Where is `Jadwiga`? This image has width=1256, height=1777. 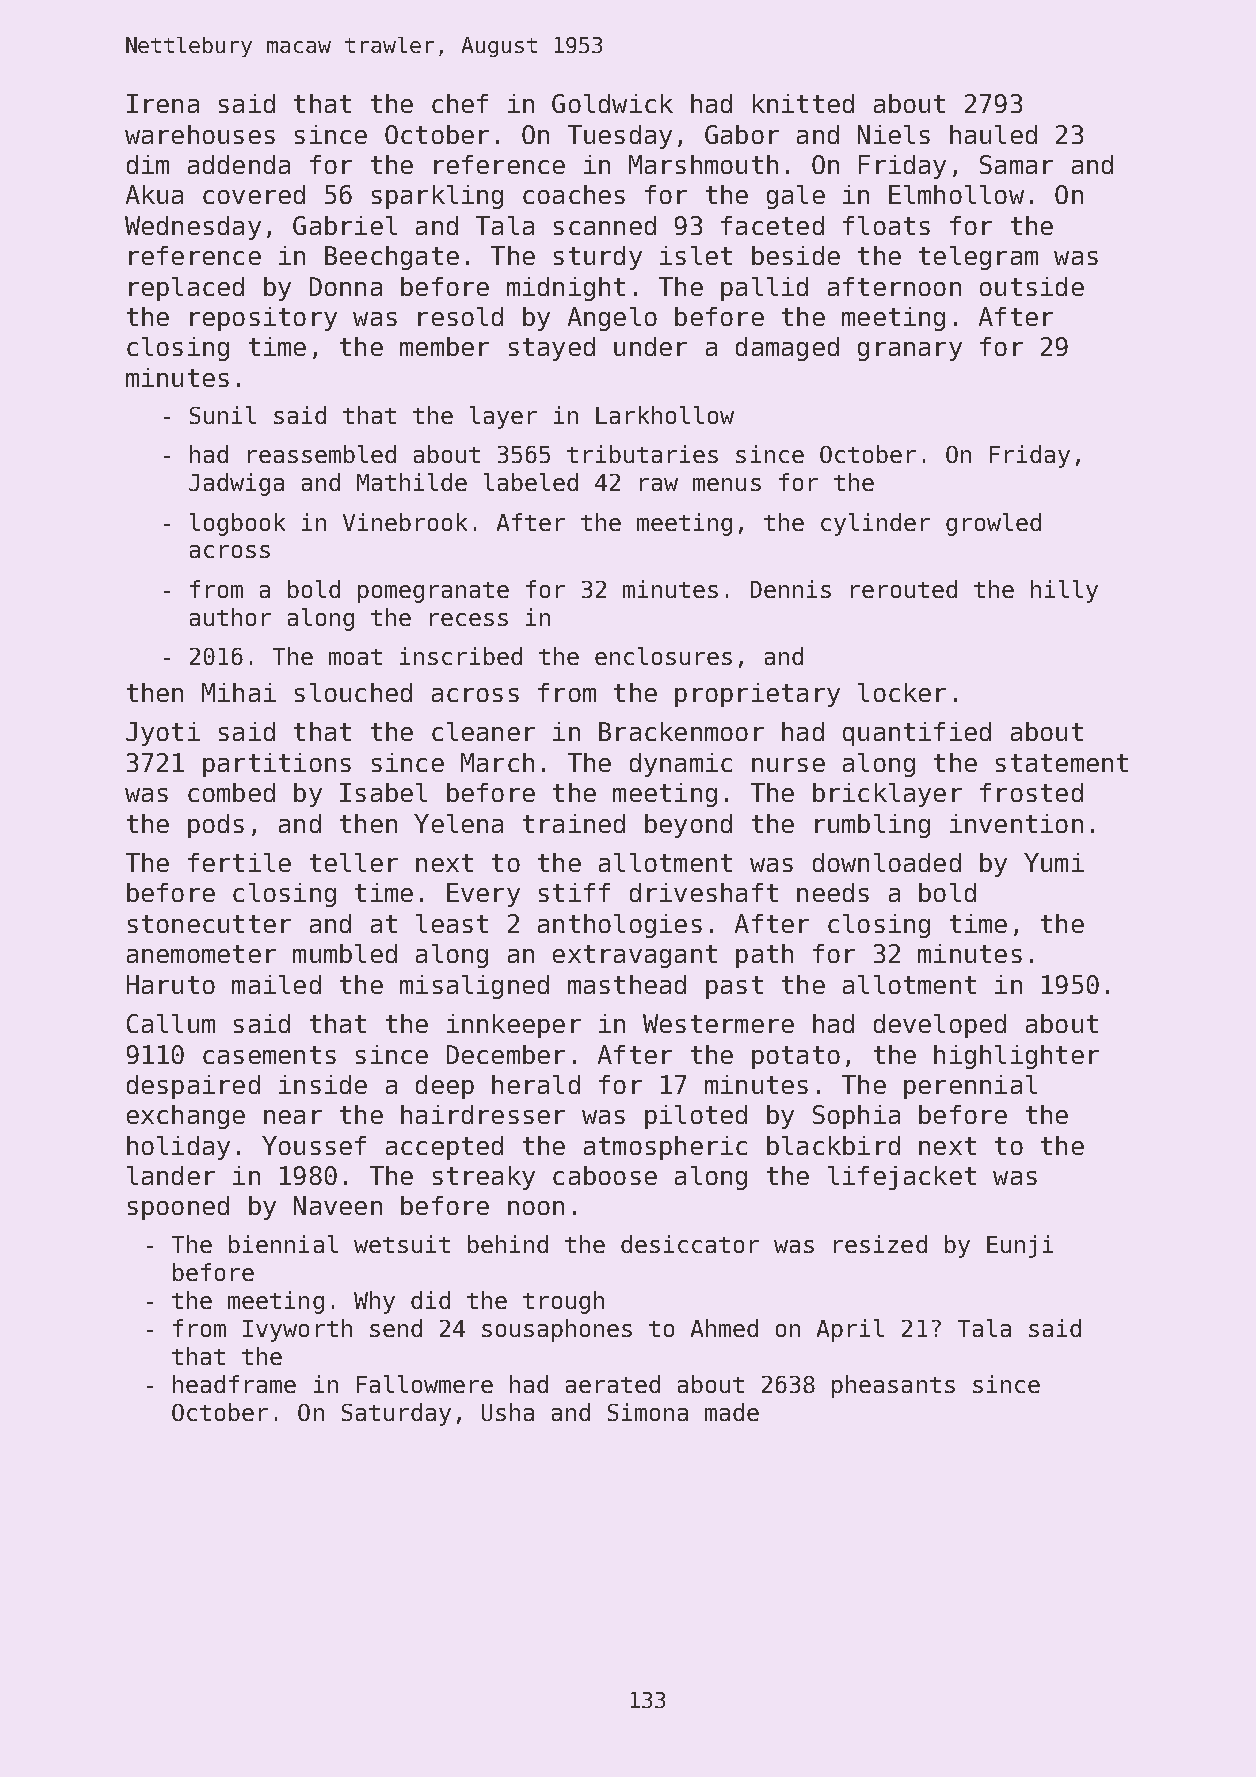 Jadwiga is located at coordinates (236, 484).
